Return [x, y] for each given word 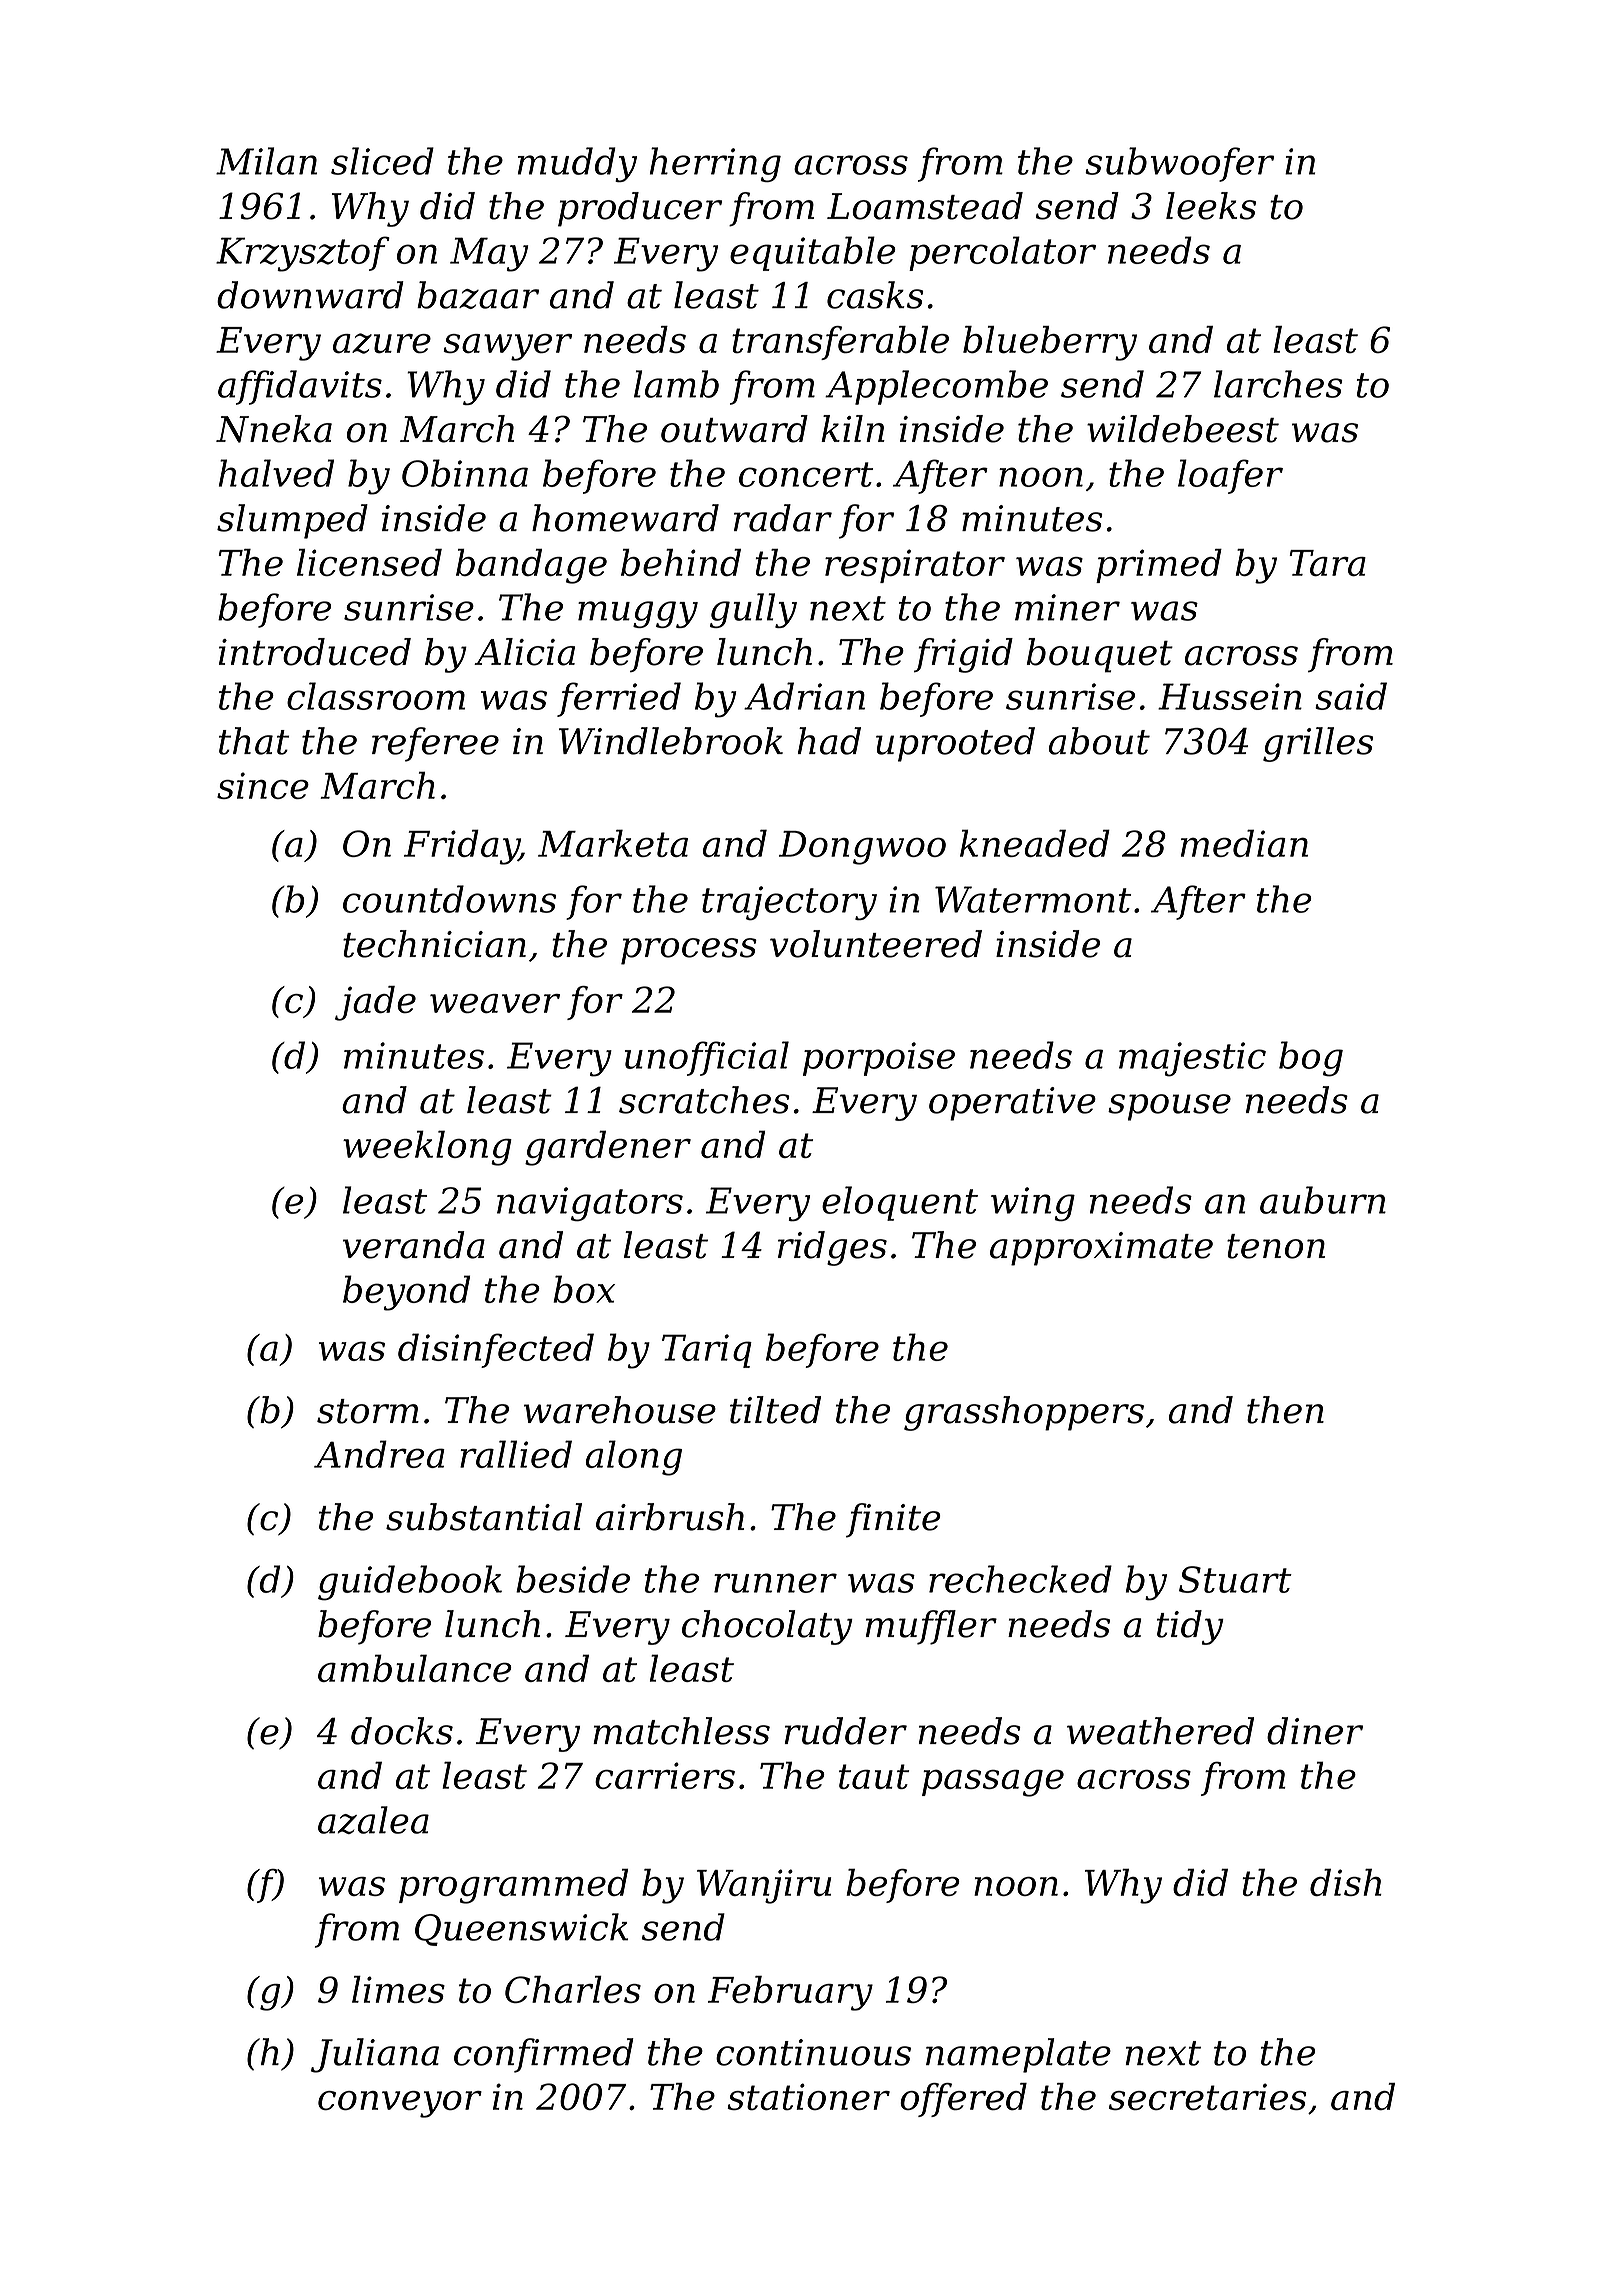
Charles [573, 1989]
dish [1346, 1882]
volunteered [876, 944]
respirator [915, 566]
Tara [1327, 563]
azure [382, 343]
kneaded [1035, 843]
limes [398, 1989]
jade [375, 1003]
